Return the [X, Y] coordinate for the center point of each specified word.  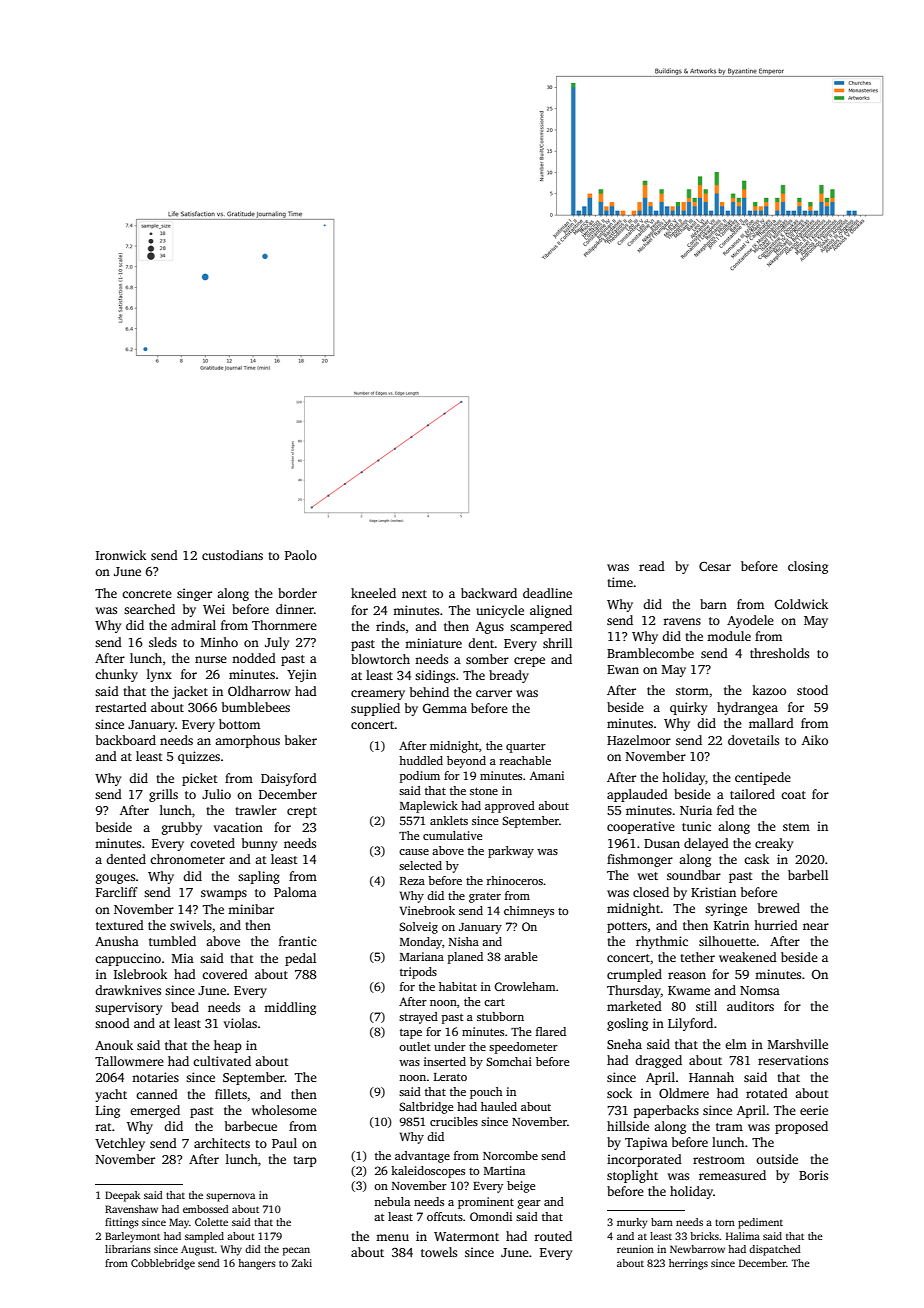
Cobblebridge [163, 1264]
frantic [298, 941]
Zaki [302, 1263]
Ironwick [121, 555]
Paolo [301, 555]
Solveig [418, 928]
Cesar [715, 566]
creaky [774, 844]
